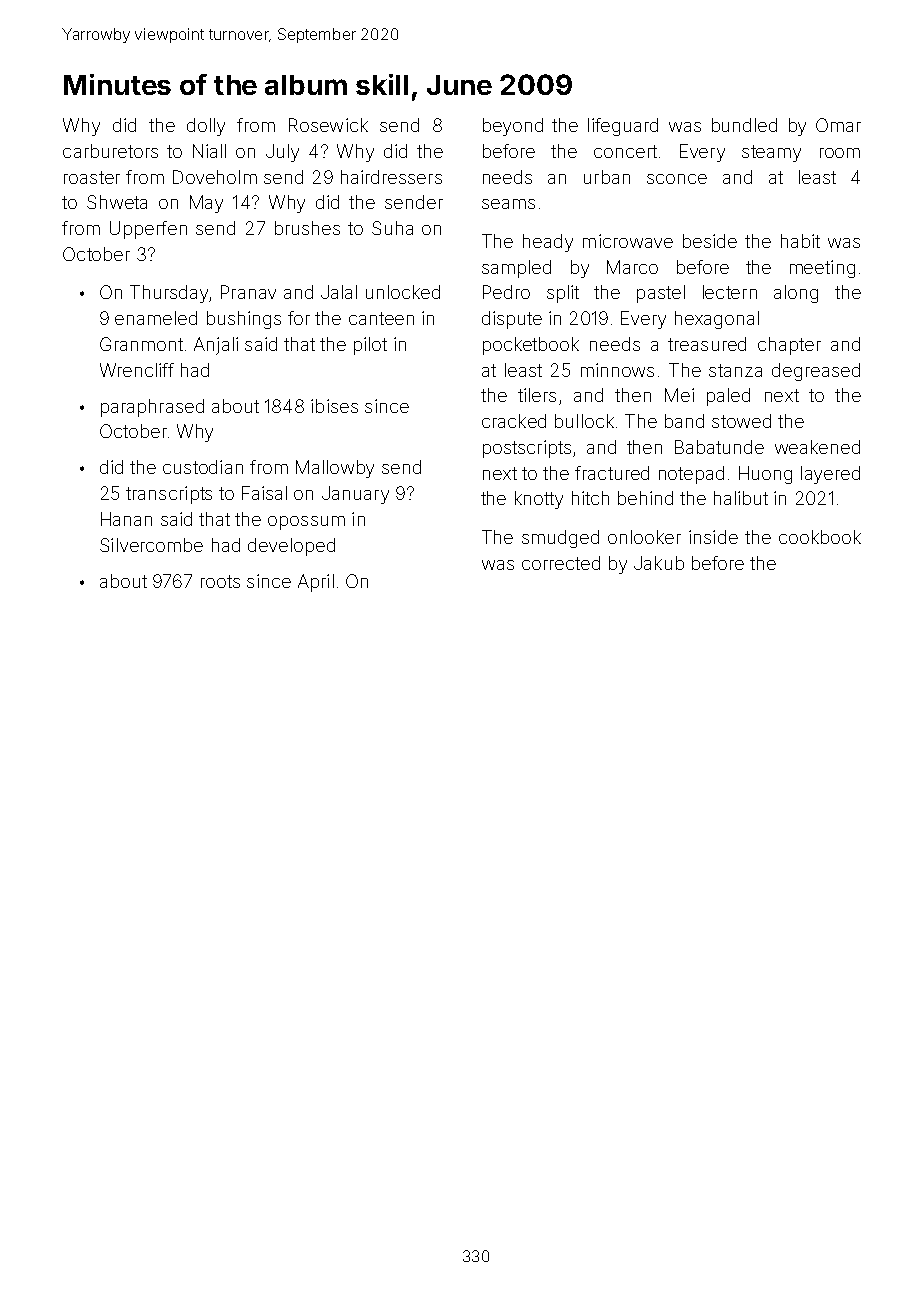 Image resolution: width=924 pixels, height=1308 pixels. Describe the element at coordinates (316, 583) in the page. I see `April` at that location.
